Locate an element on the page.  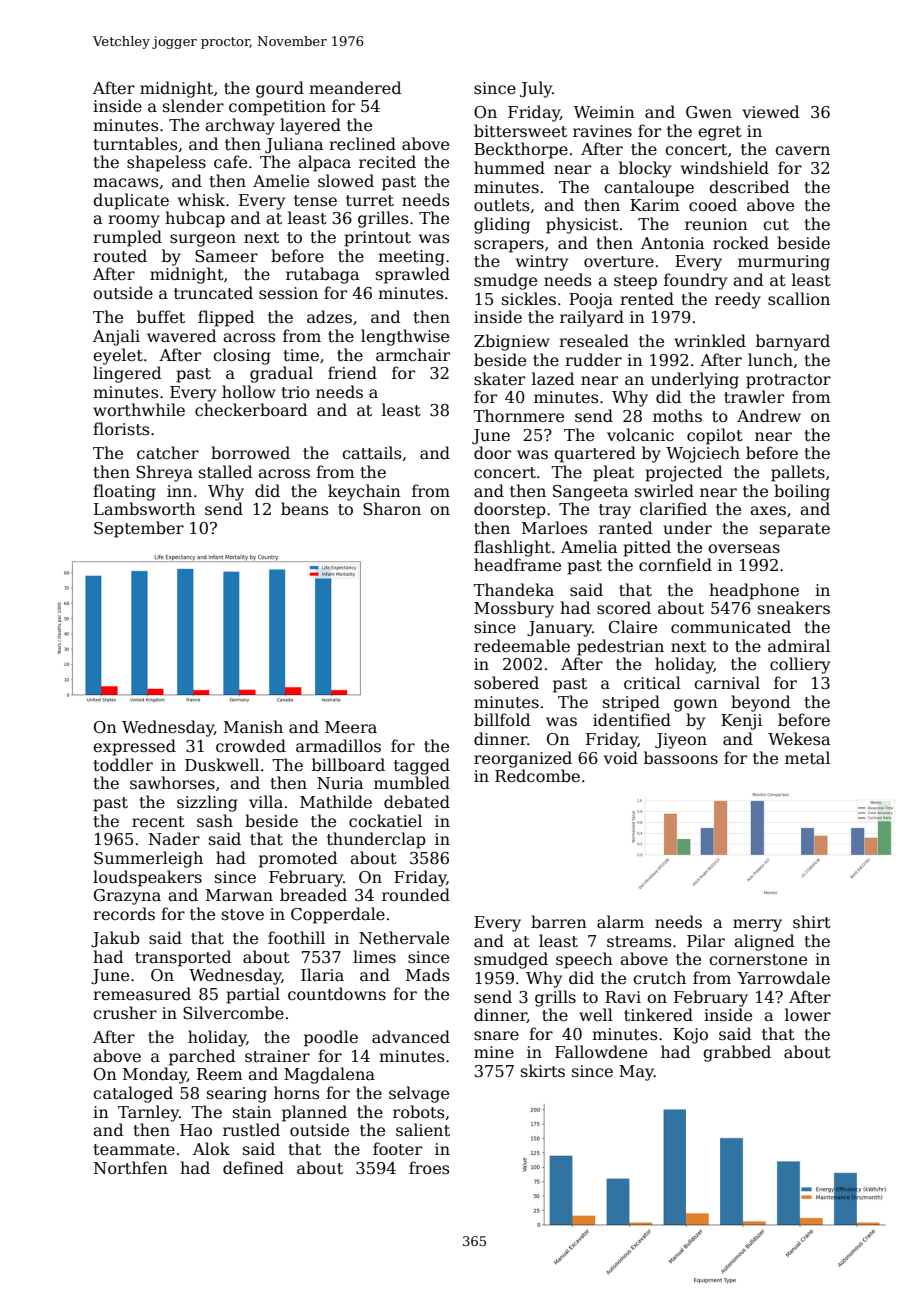
Lambsworth is located at coordinates (145, 509).
